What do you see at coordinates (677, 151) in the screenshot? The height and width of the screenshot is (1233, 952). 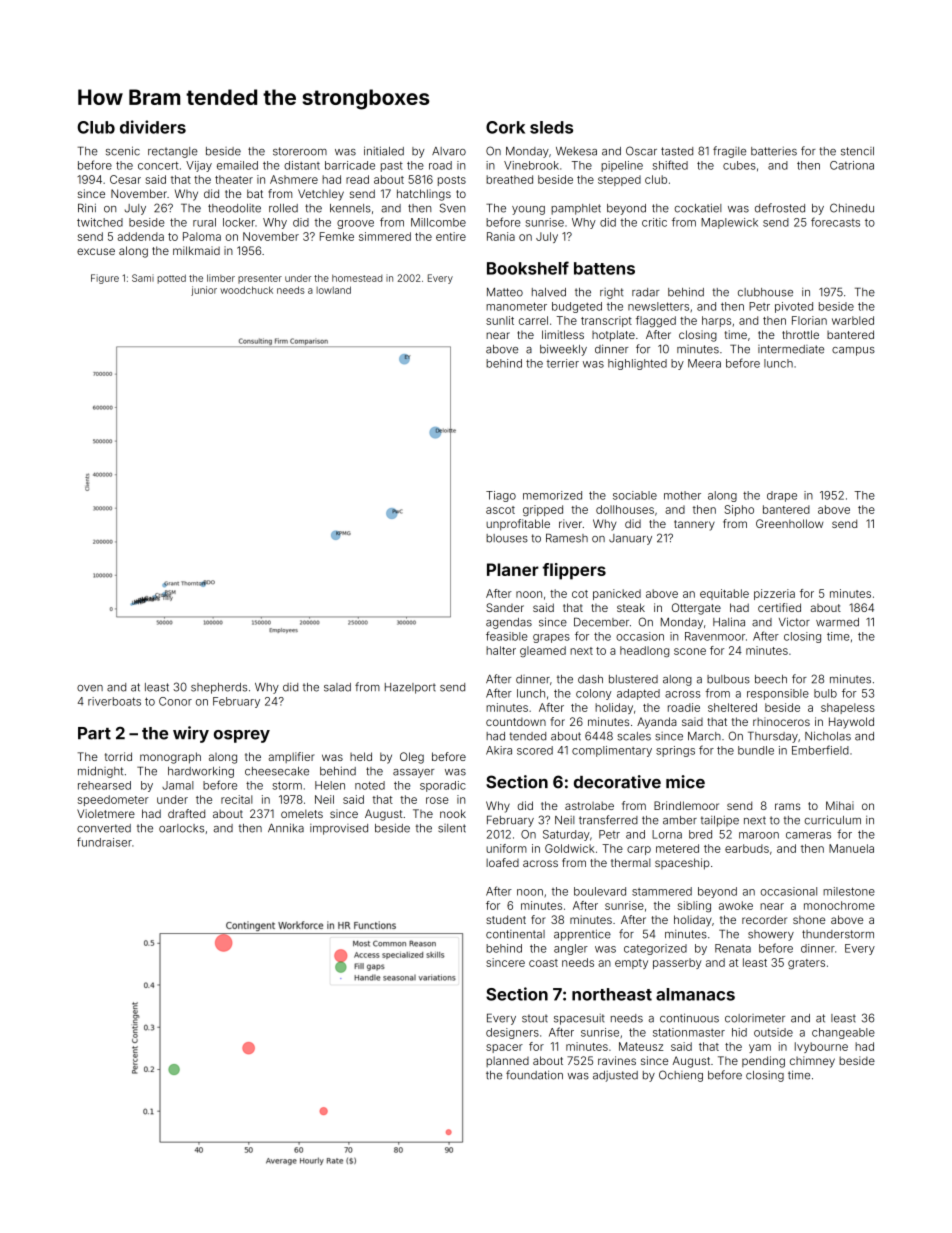 I see `tasted` at bounding box center [677, 151].
